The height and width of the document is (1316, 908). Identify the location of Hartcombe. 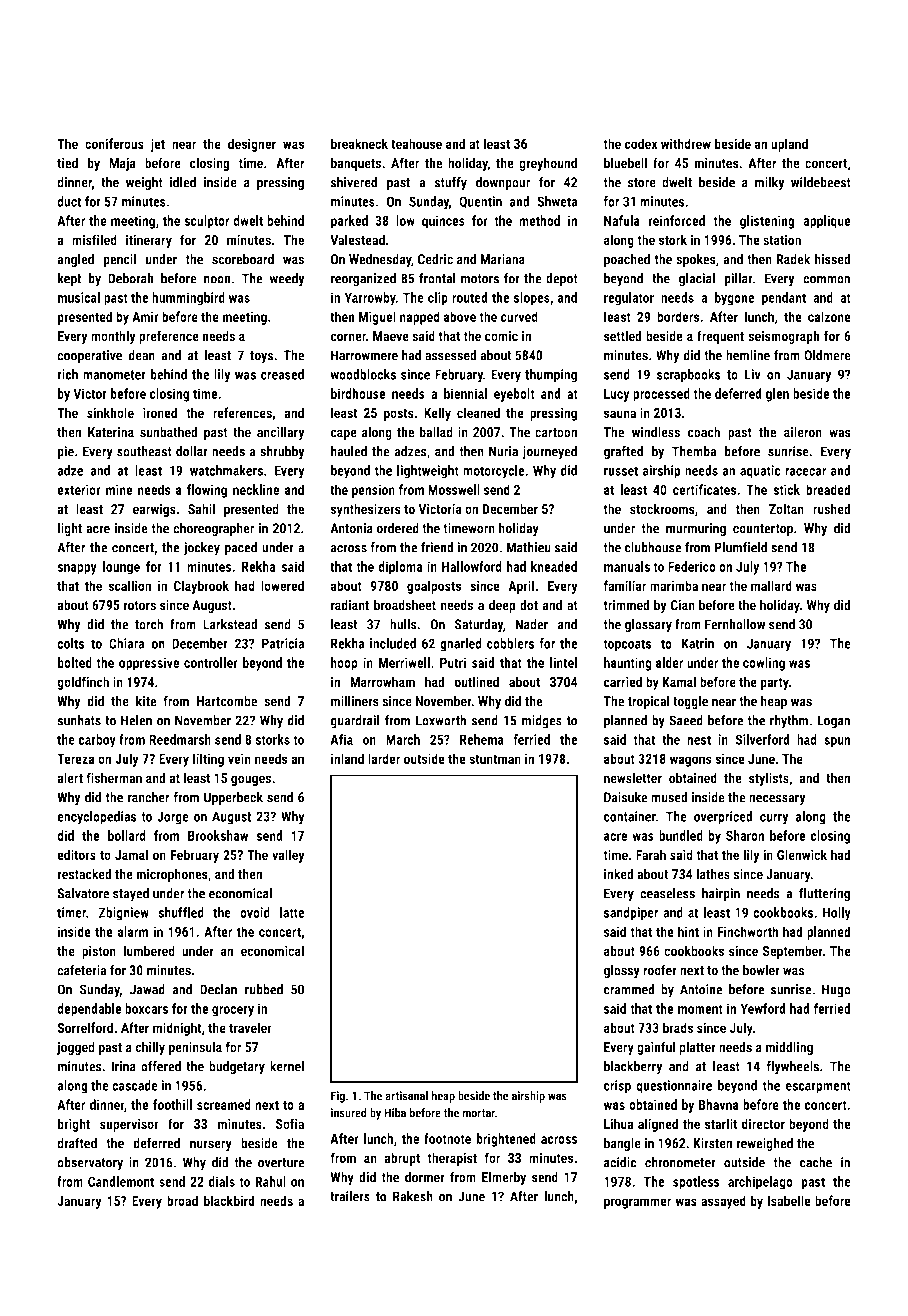
(227, 701).
